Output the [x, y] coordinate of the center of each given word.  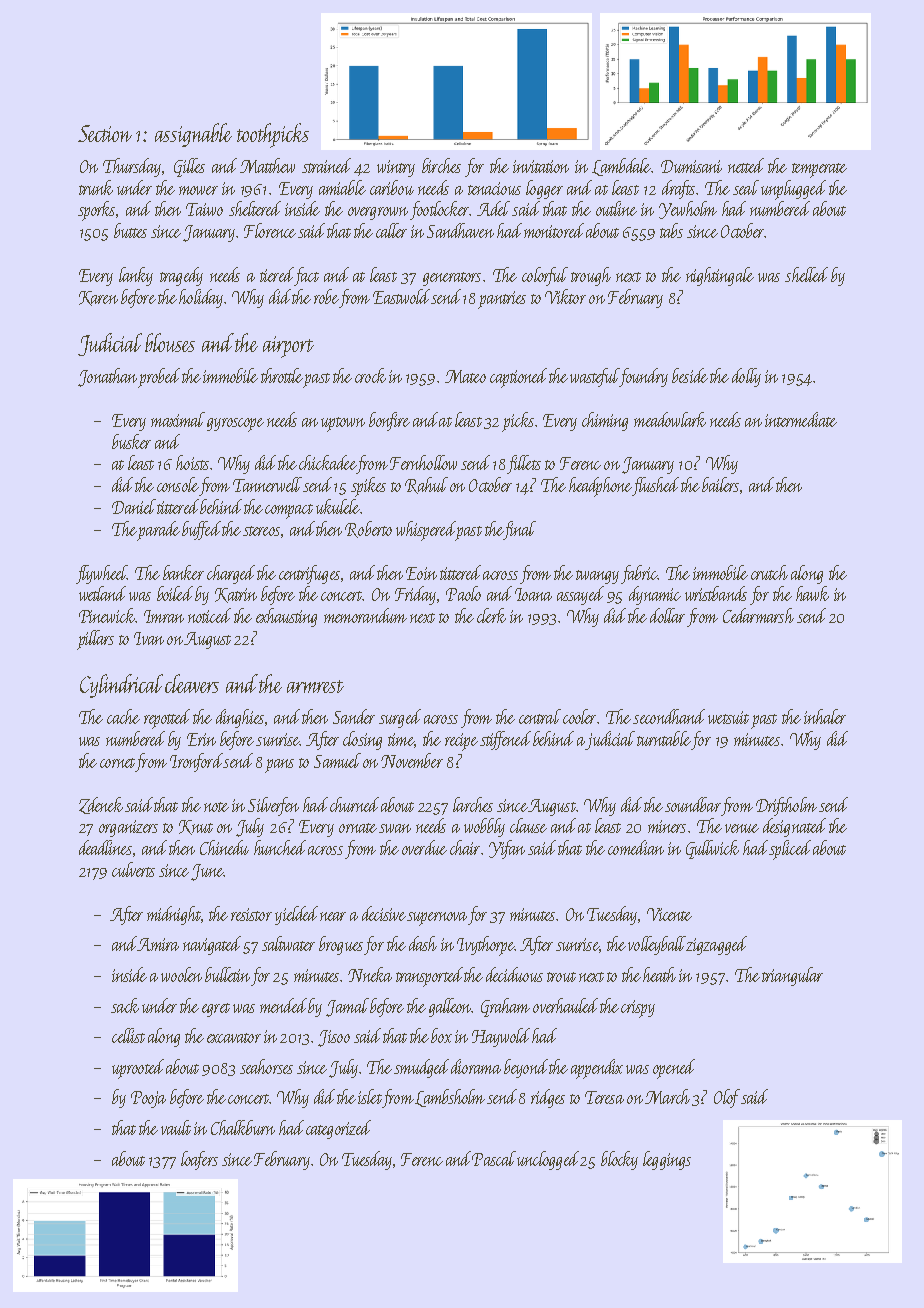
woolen [181, 974]
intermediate [801, 419]
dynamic [655, 595]
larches [473, 804]
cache [123, 716]
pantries [502, 300]
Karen [98, 298]
